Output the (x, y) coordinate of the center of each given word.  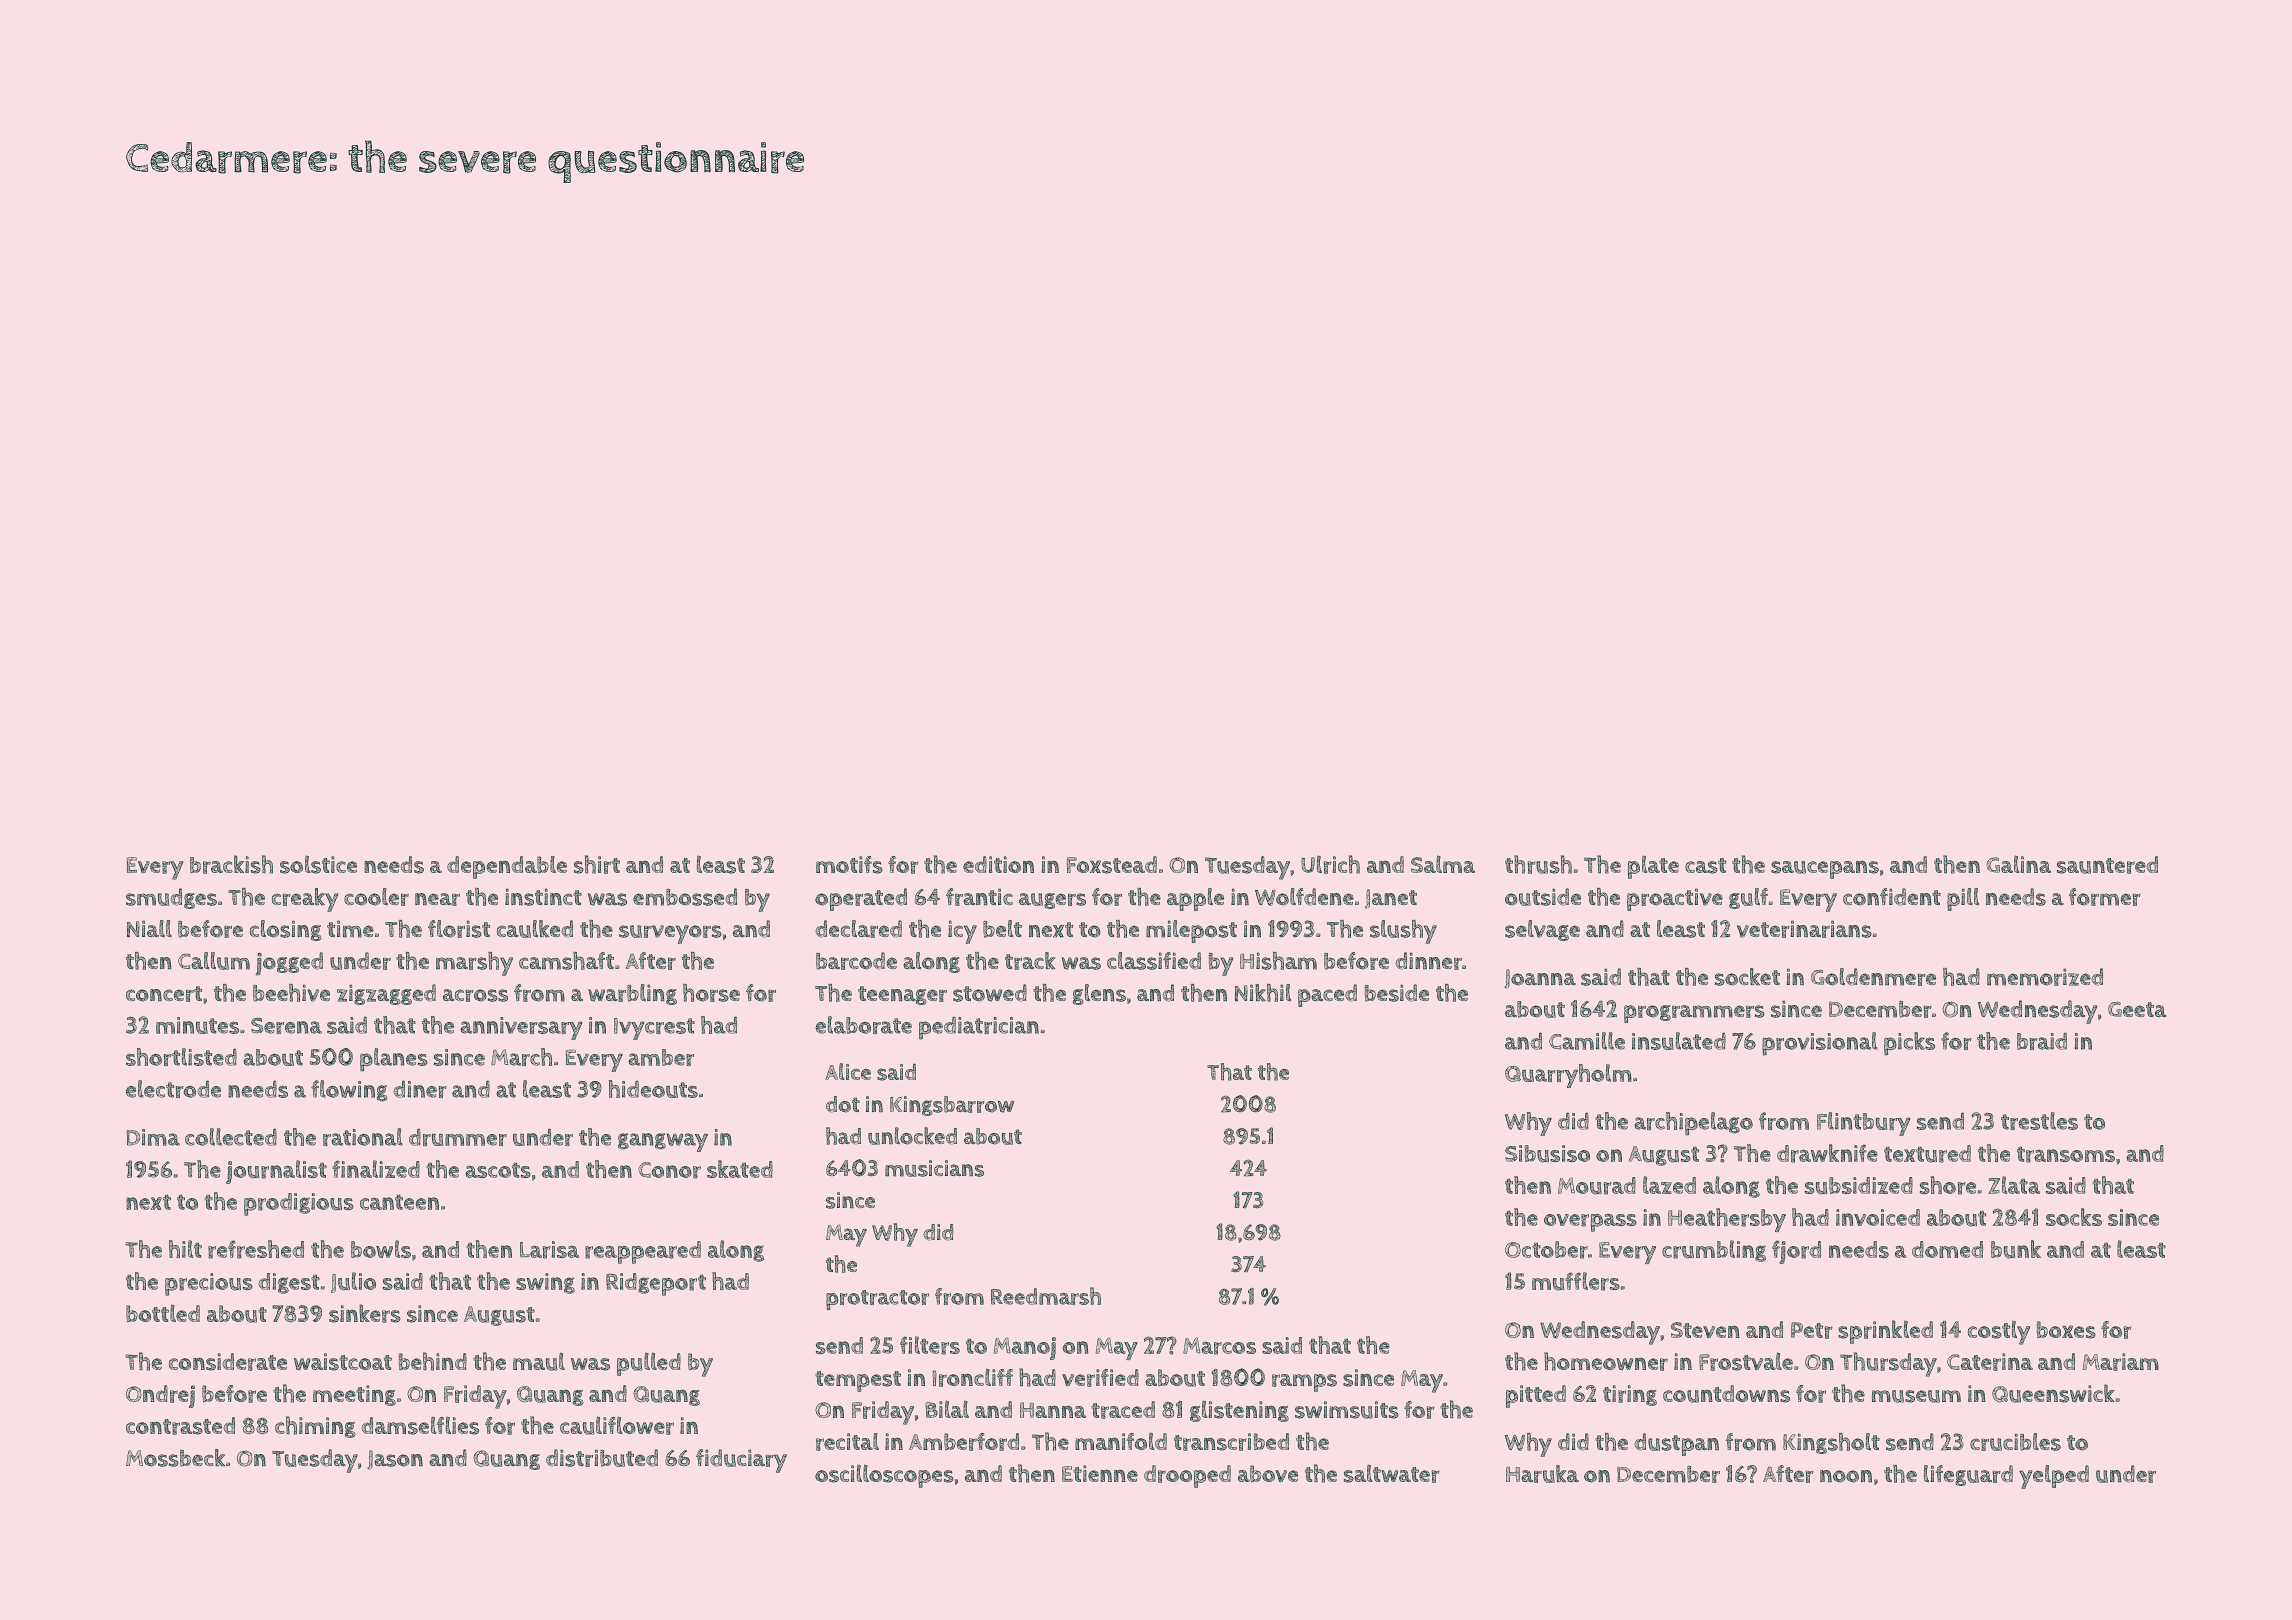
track (1030, 961)
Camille (1587, 1041)
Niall (149, 929)
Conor (669, 1170)
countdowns (1726, 1394)
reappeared (643, 1252)
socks (2074, 1217)
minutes (197, 1025)
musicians (934, 1168)
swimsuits (1347, 1410)
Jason (395, 1460)
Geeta (2137, 1009)
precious (209, 1284)
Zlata (2014, 1185)
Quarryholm (1568, 1076)
